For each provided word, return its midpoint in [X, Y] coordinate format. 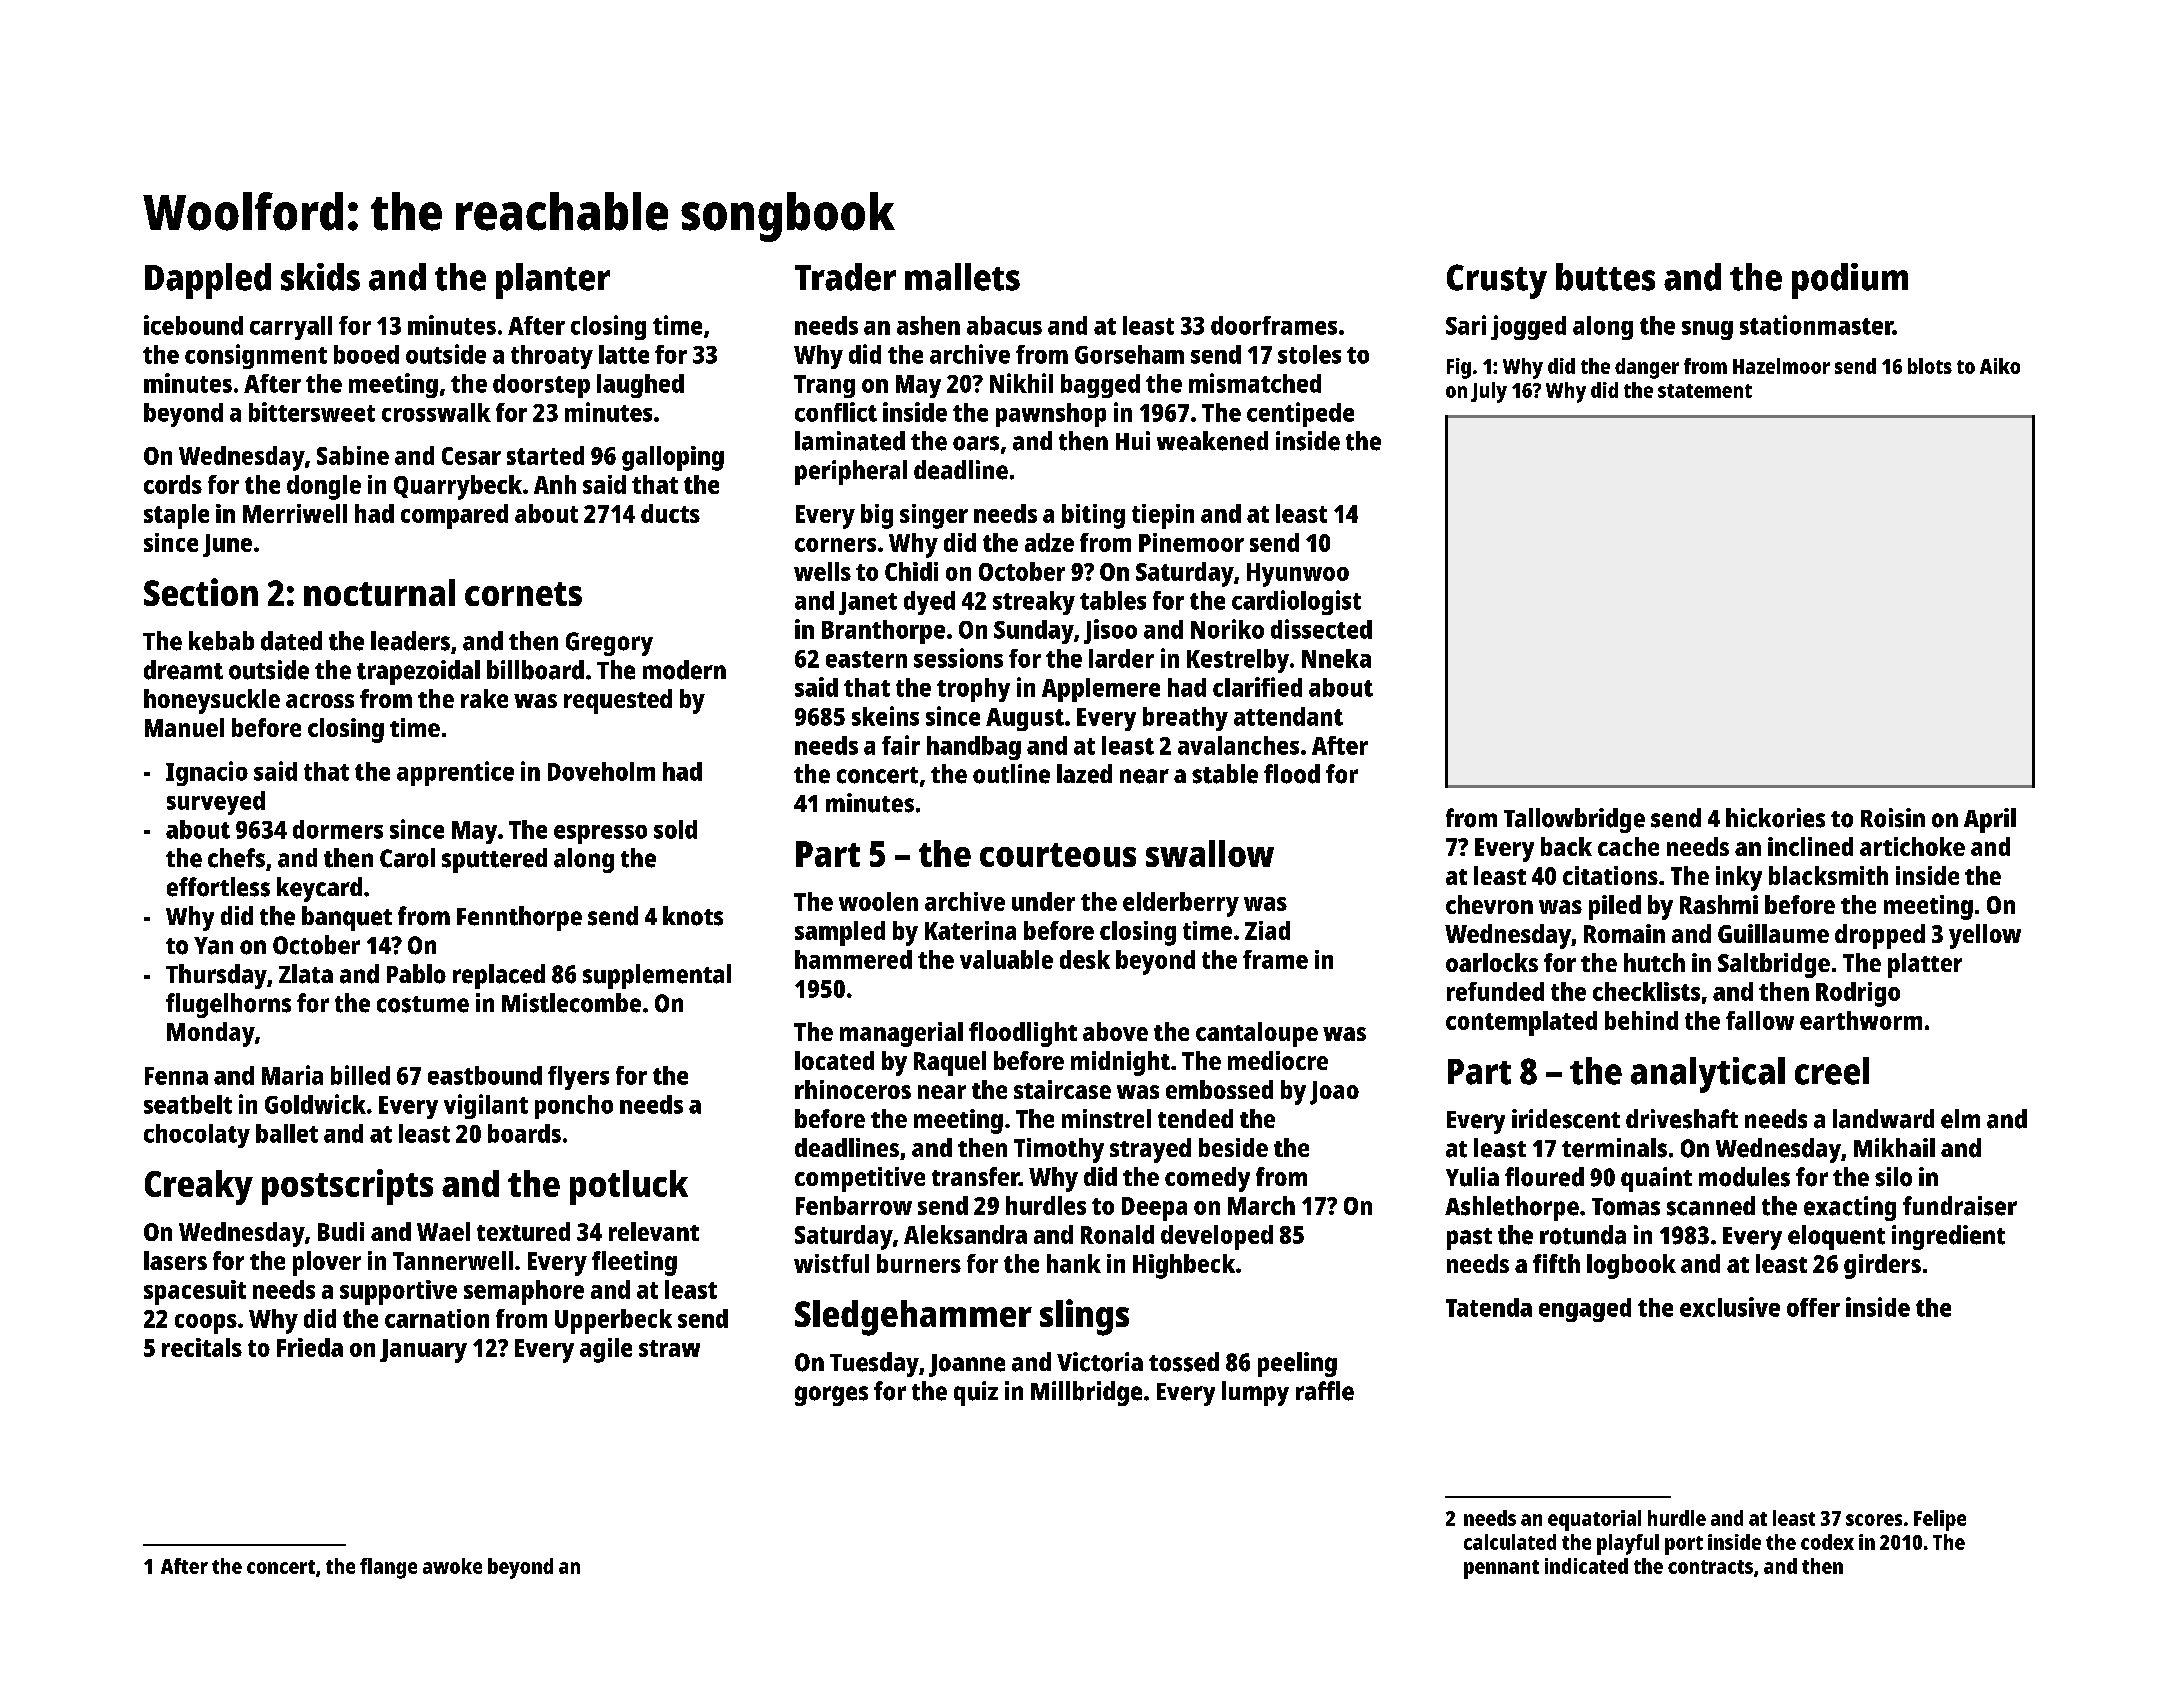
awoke [452, 1566]
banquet [347, 918]
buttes [1605, 277]
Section [201, 592]
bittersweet [312, 412]
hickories [1775, 818]
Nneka [1336, 658]
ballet [287, 1133]
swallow [1210, 853]
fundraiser [1960, 1206]
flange [388, 1568]
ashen [928, 325]
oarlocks [1492, 962]
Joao [1334, 1093]
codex [1827, 1542]
